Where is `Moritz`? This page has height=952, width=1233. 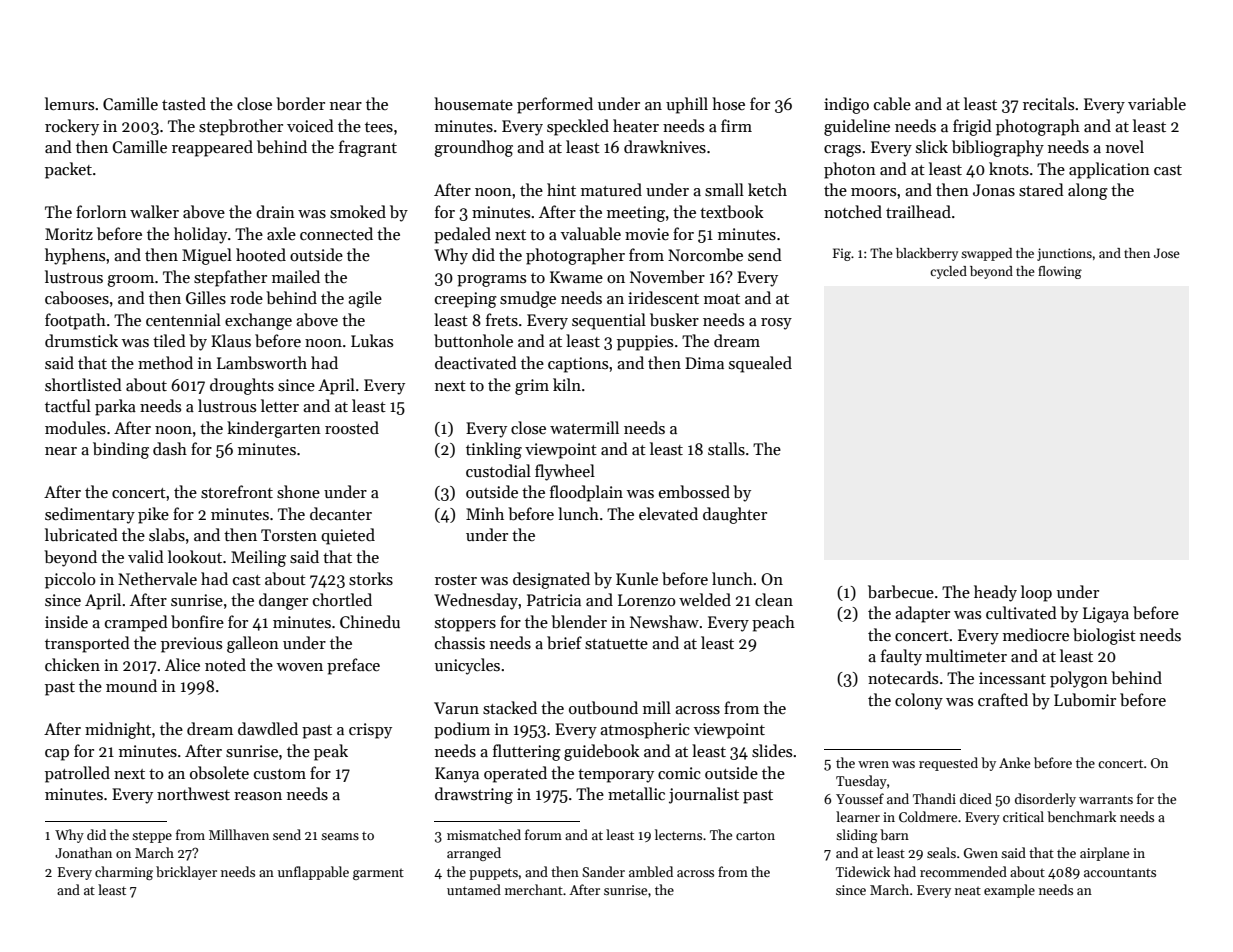 Moritz is located at coordinates (69, 234).
